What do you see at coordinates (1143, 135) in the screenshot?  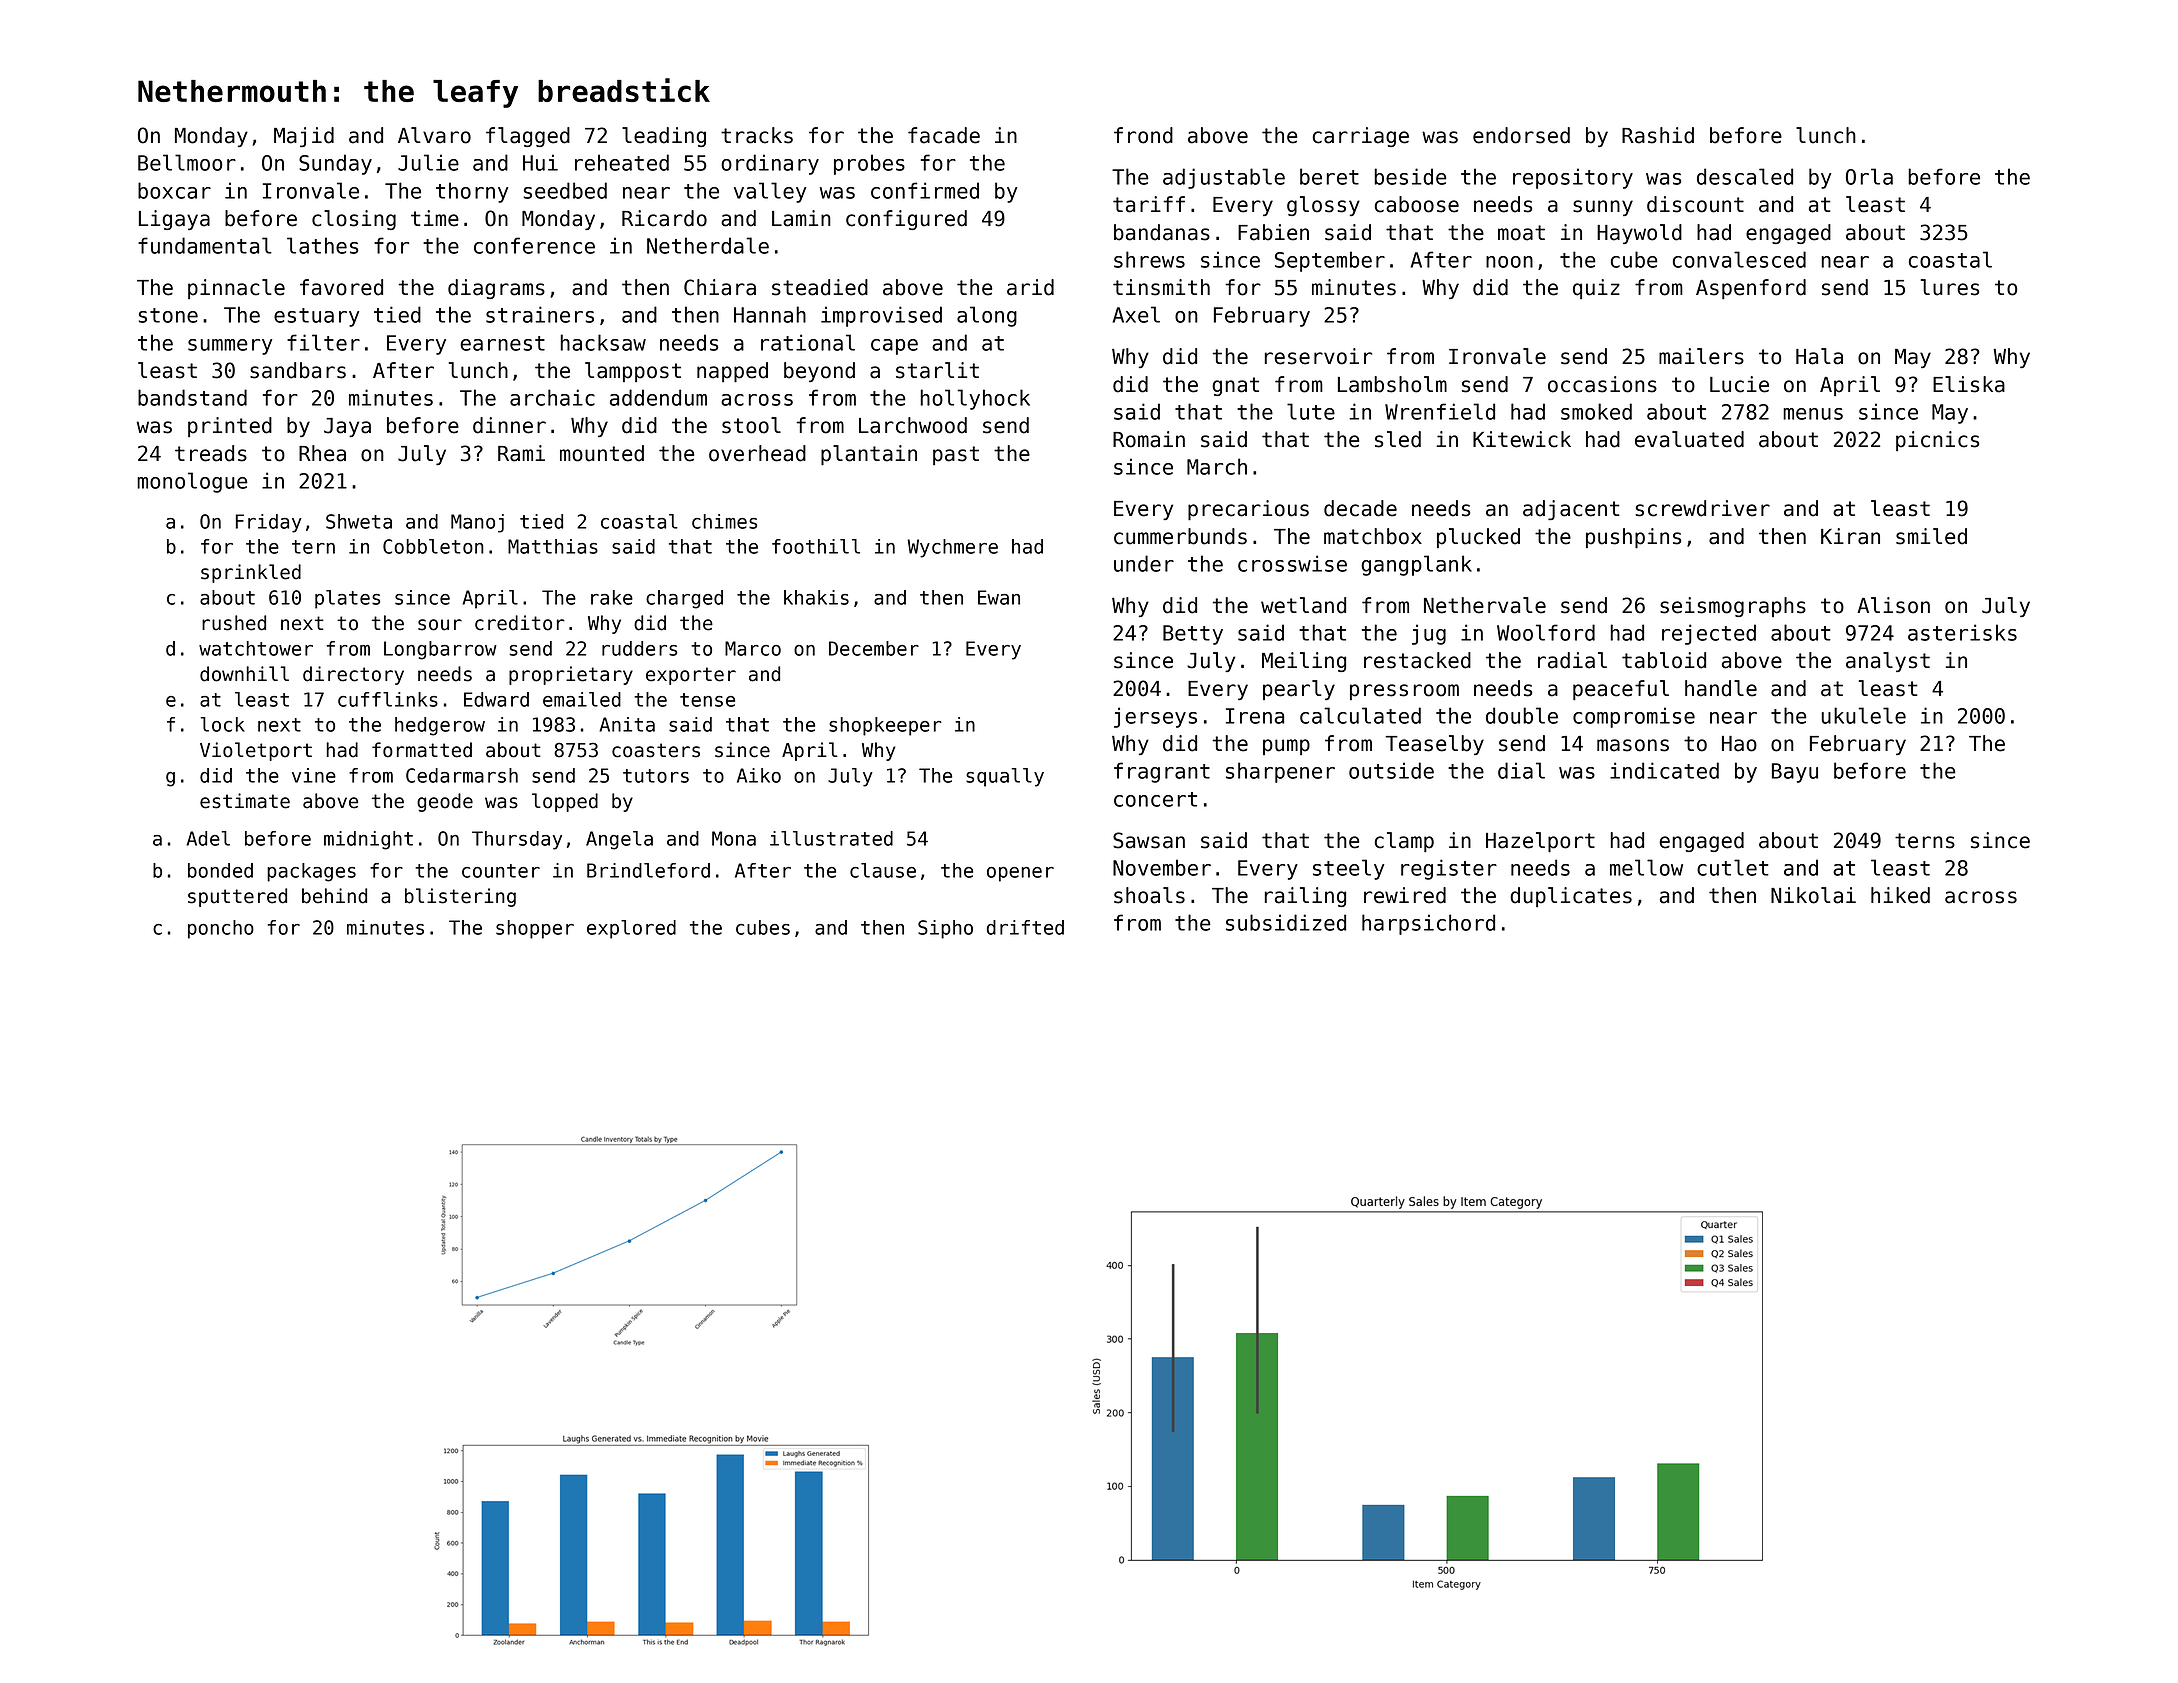 I see `frond` at bounding box center [1143, 135].
